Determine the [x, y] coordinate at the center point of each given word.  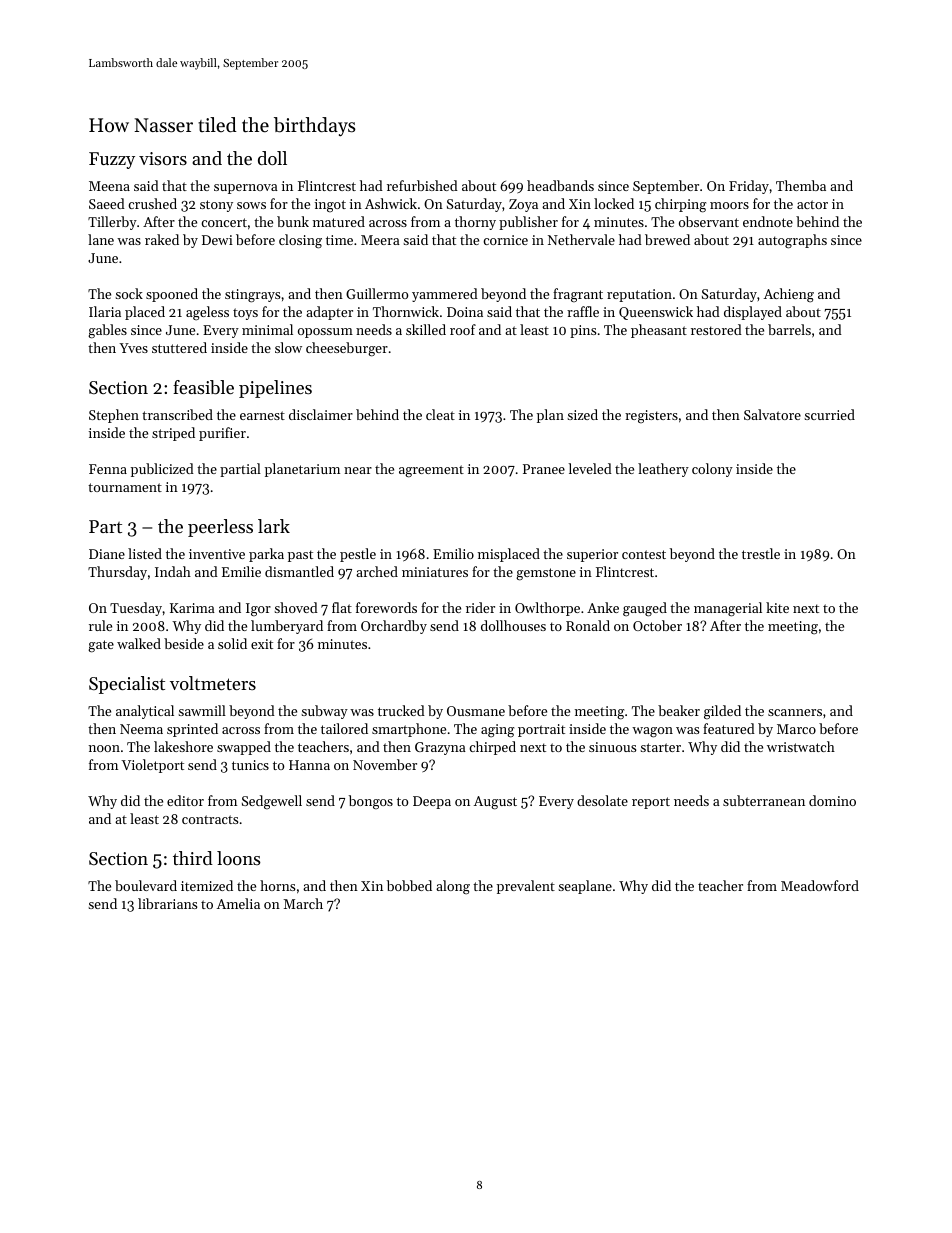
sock [129, 293]
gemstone [546, 574]
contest [644, 554]
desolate [602, 800]
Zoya [523, 205]
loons [239, 858]
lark [274, 526]
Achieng [789, 295]
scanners [795, 712]
